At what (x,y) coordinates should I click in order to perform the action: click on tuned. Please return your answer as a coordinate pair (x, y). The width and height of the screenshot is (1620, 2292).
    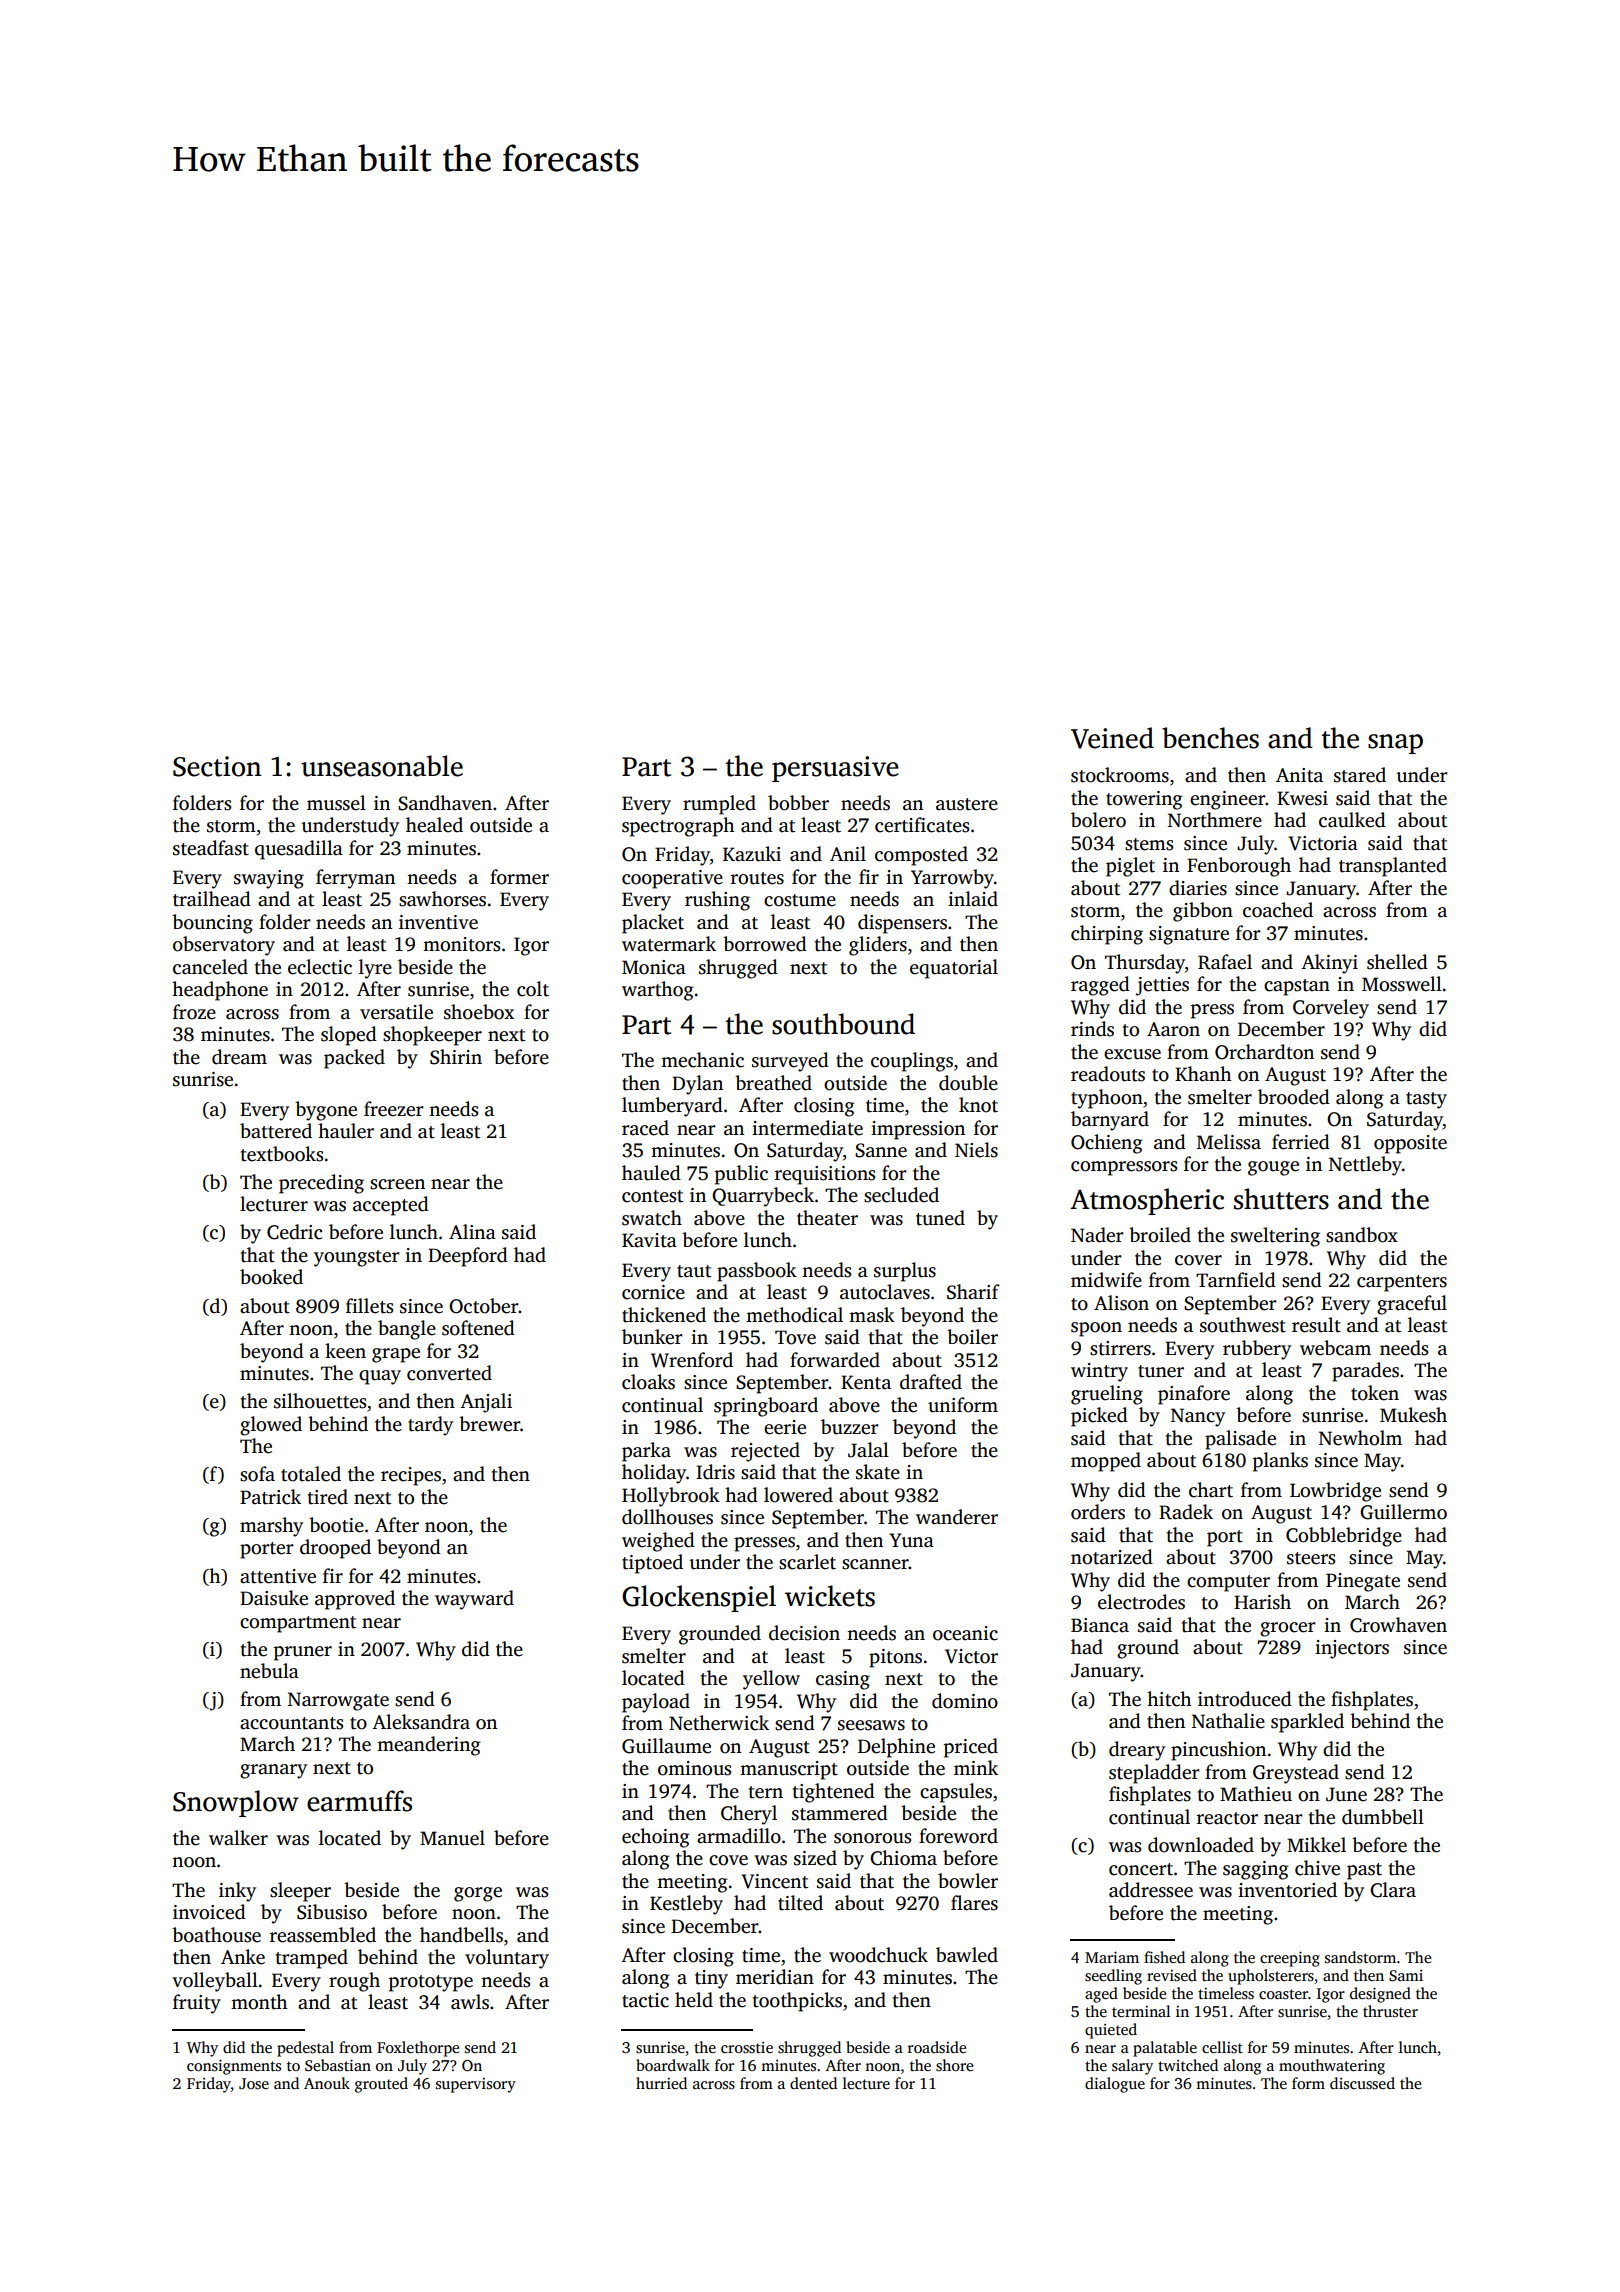
    Looking at the image, I should click on (940, 1218).
